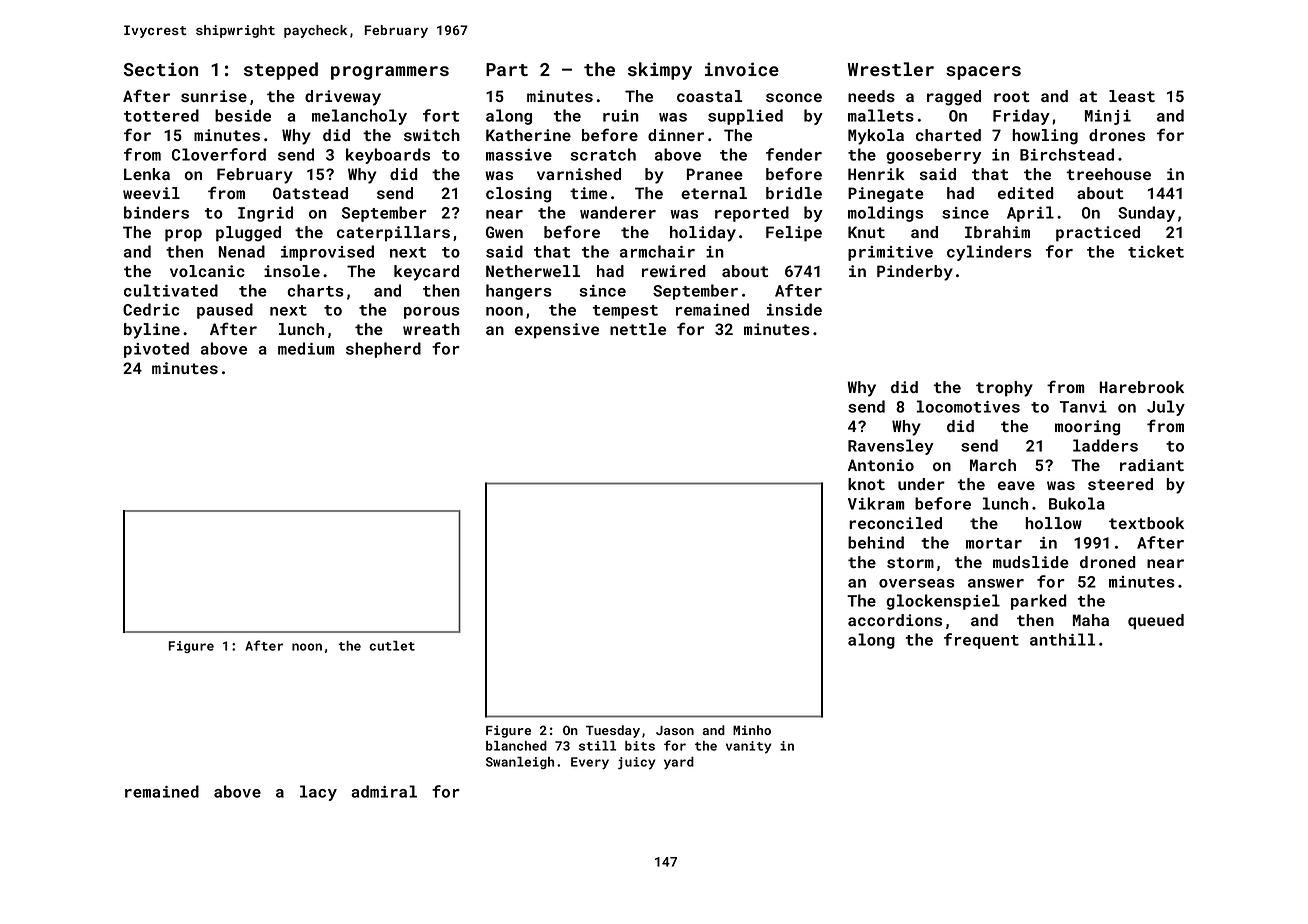 Image resolution: width=1308 pixels, height=924 pixels. I want to click on vanity, so click(749, 747).
